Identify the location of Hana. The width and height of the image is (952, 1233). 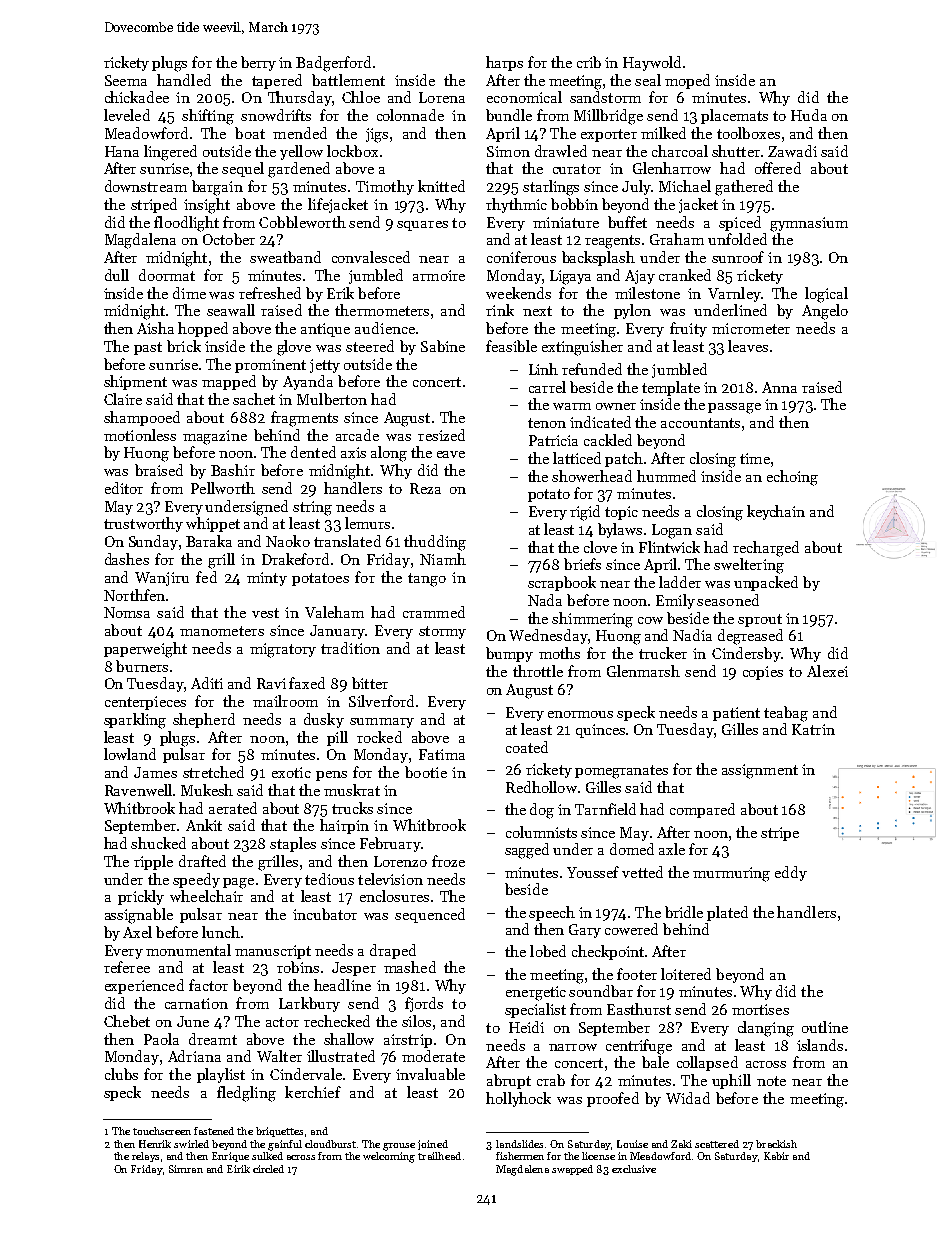
(122, 151).
